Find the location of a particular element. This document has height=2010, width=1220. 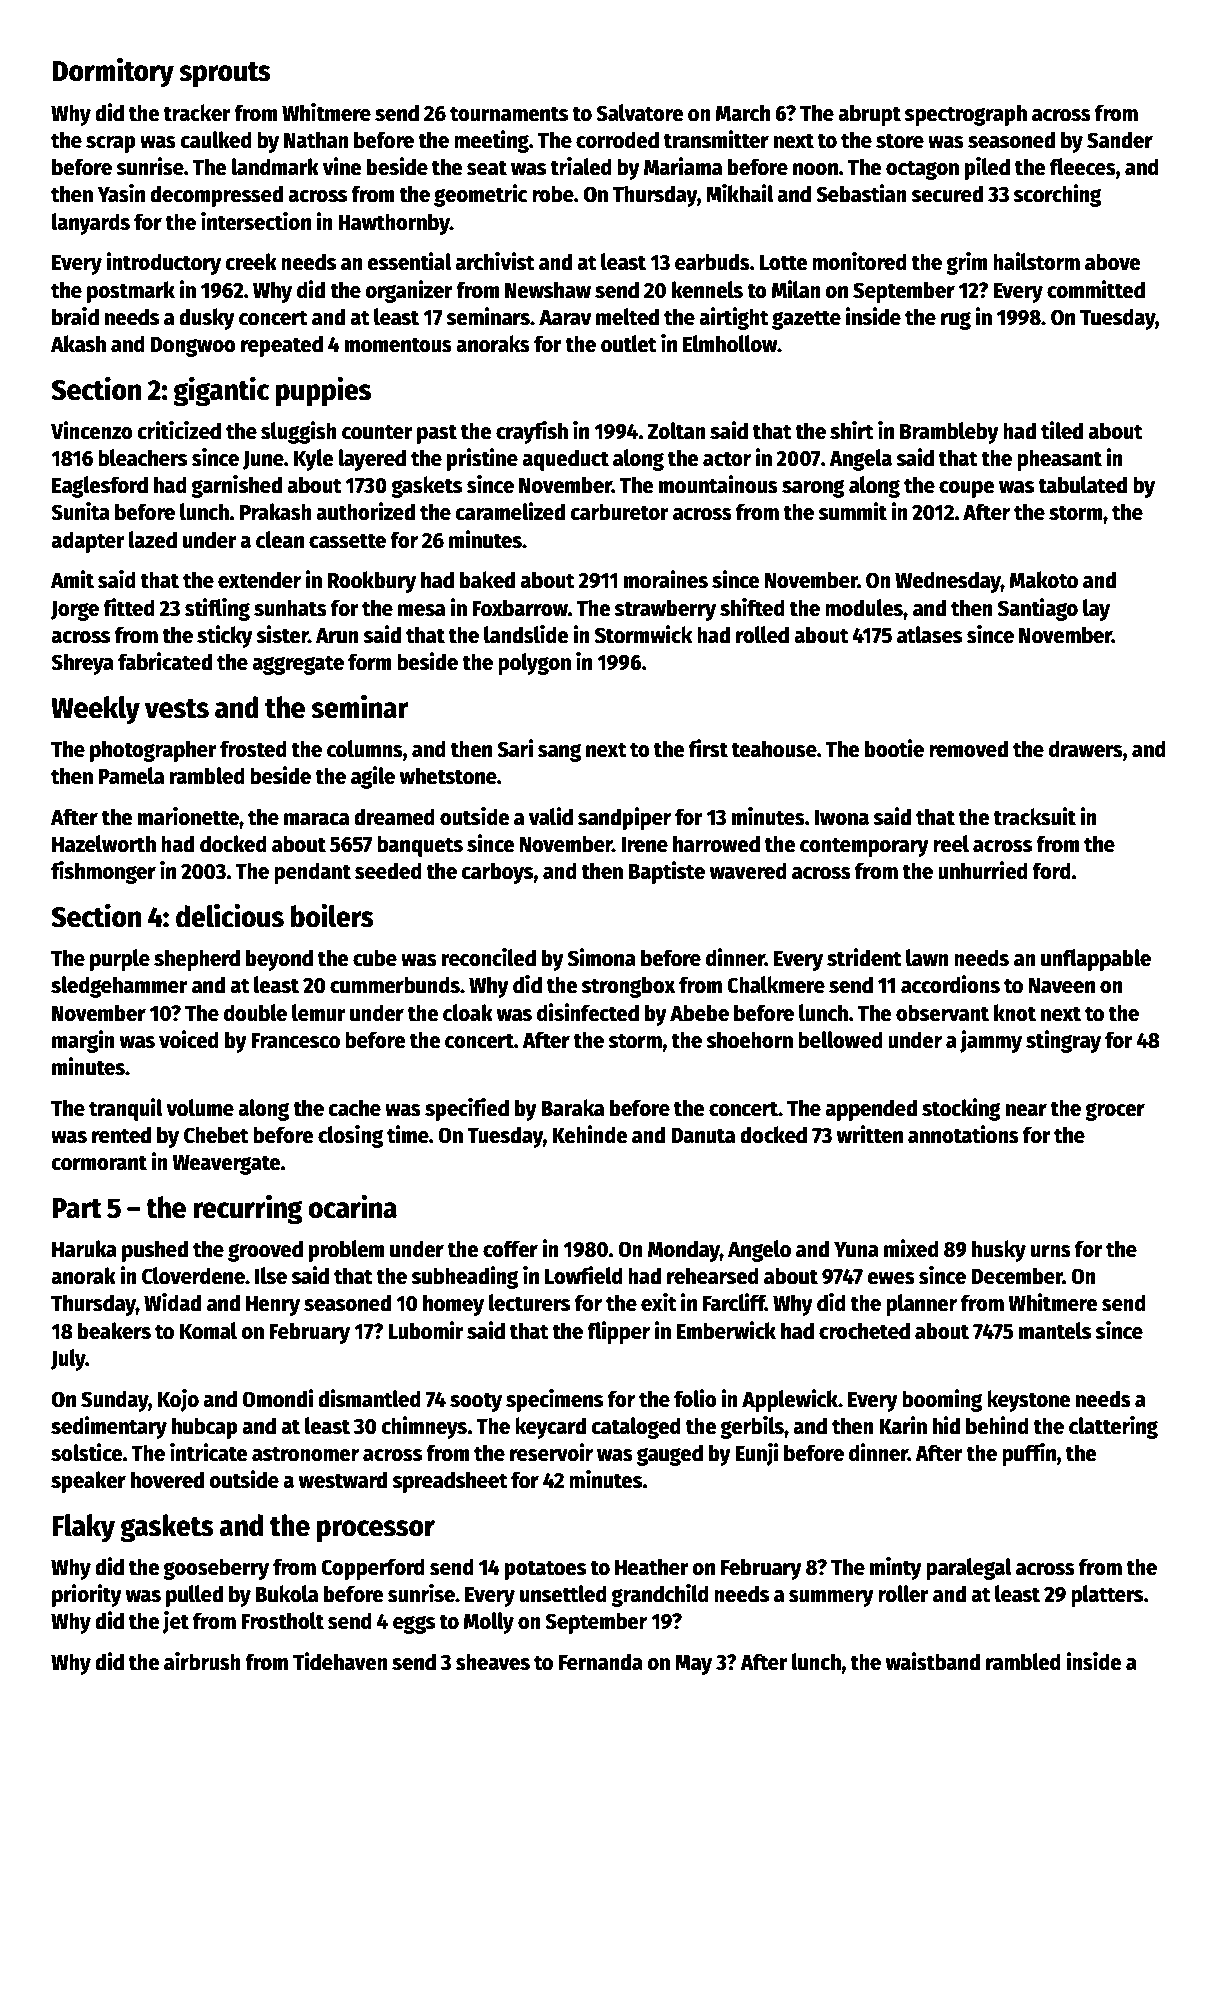

landmark is located at coordinates (275, 167).
